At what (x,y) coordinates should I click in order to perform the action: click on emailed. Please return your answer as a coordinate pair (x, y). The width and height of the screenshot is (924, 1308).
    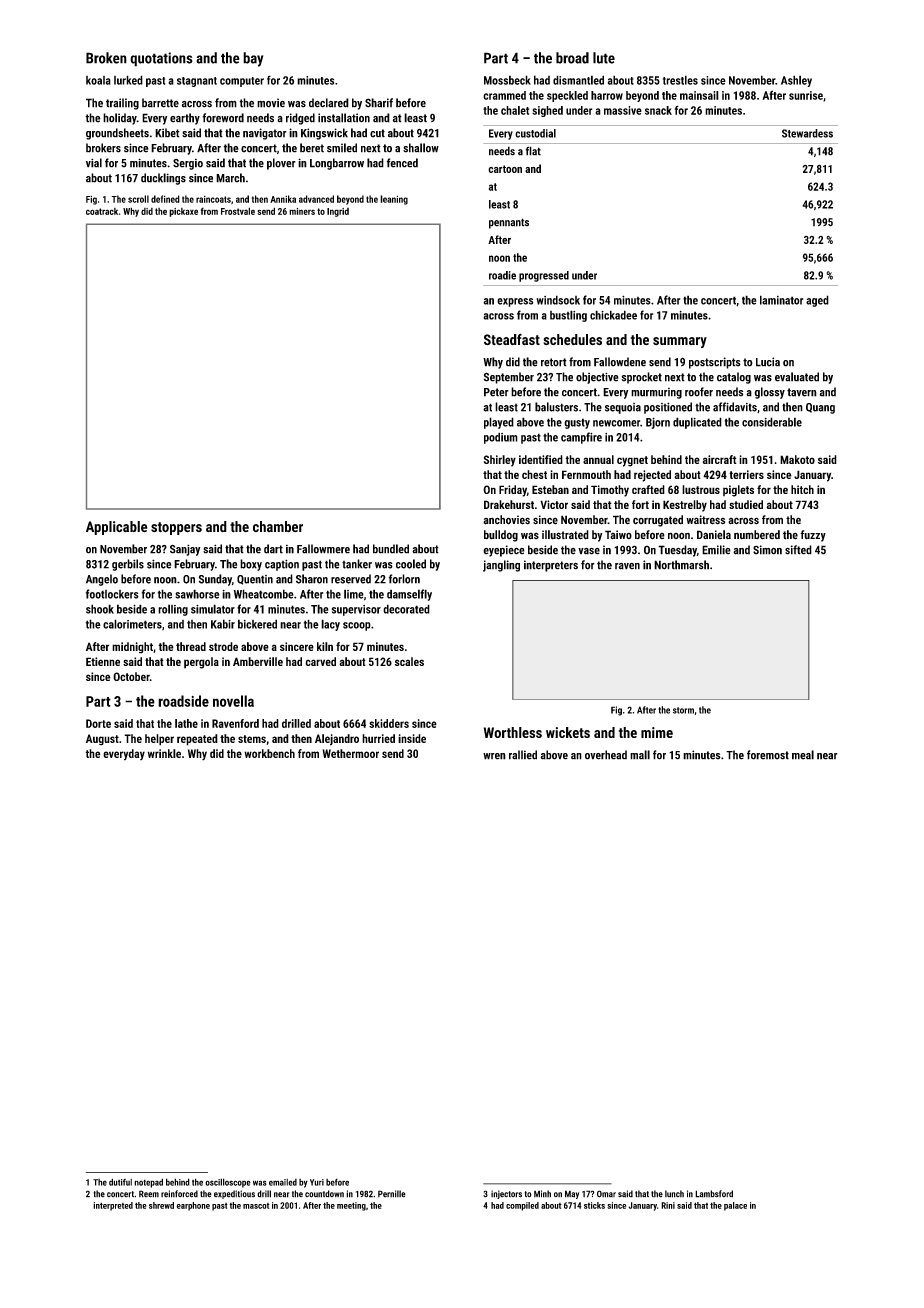
    Looking at the image, I should click on (283, 1182).
